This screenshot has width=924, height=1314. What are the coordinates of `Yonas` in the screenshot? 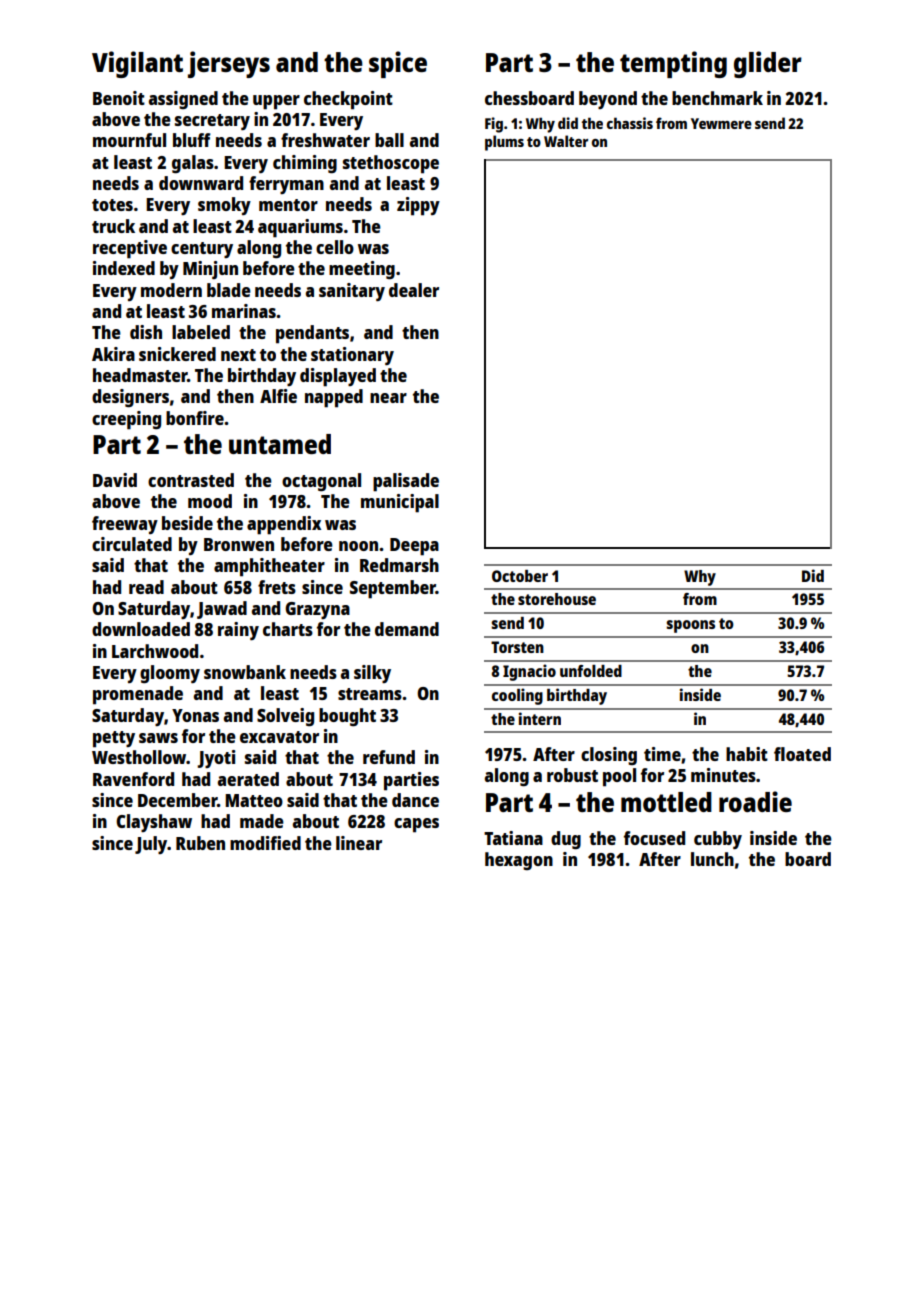 It's located at (195, 715).
